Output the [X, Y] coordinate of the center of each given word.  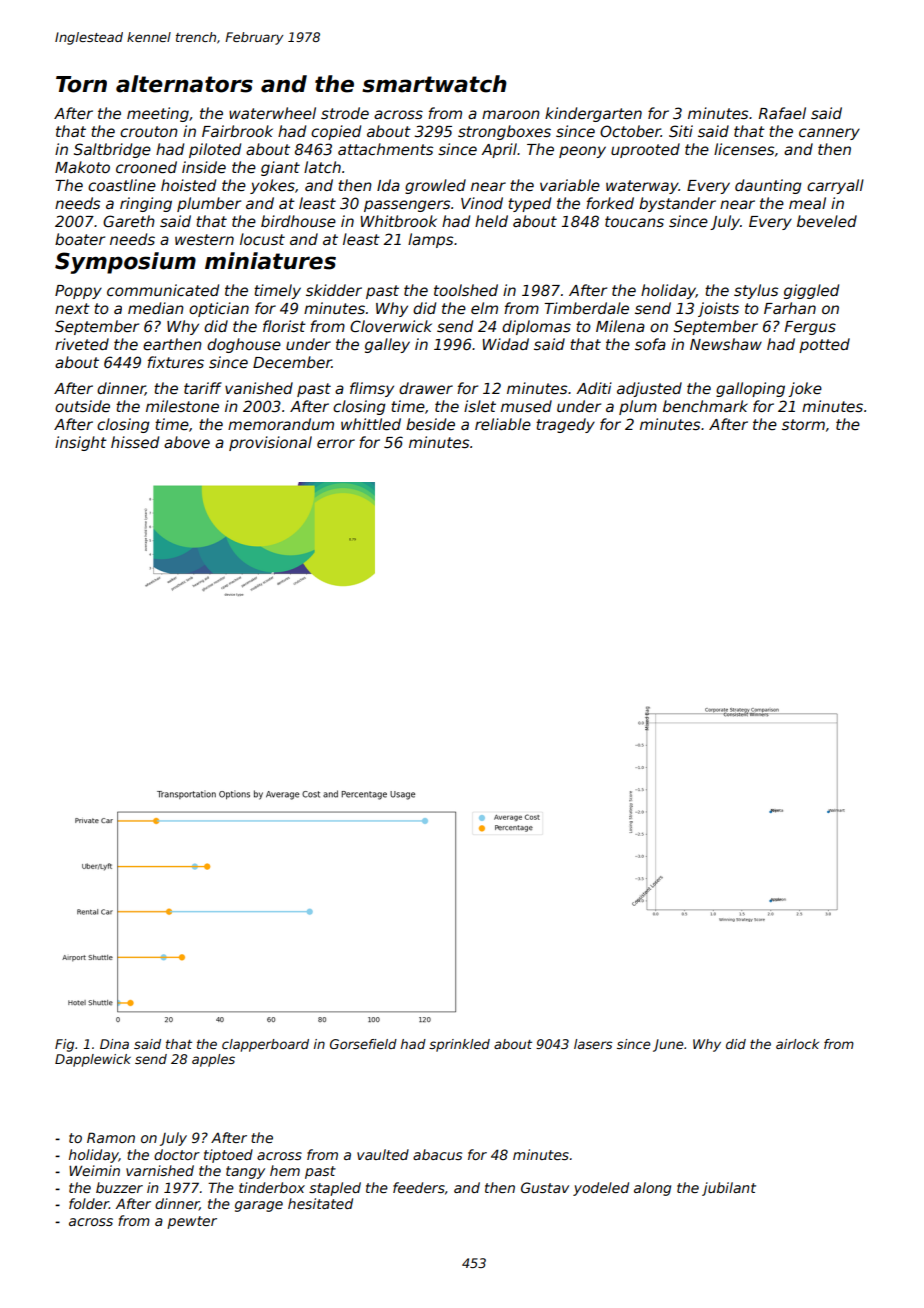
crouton [149, 131]
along [652, 1189]
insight [81, 443]
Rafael [782, 113]
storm [803, 424]
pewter [192, 1222]
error [336, 443]
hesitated [320, 1203]
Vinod [482, 203]
